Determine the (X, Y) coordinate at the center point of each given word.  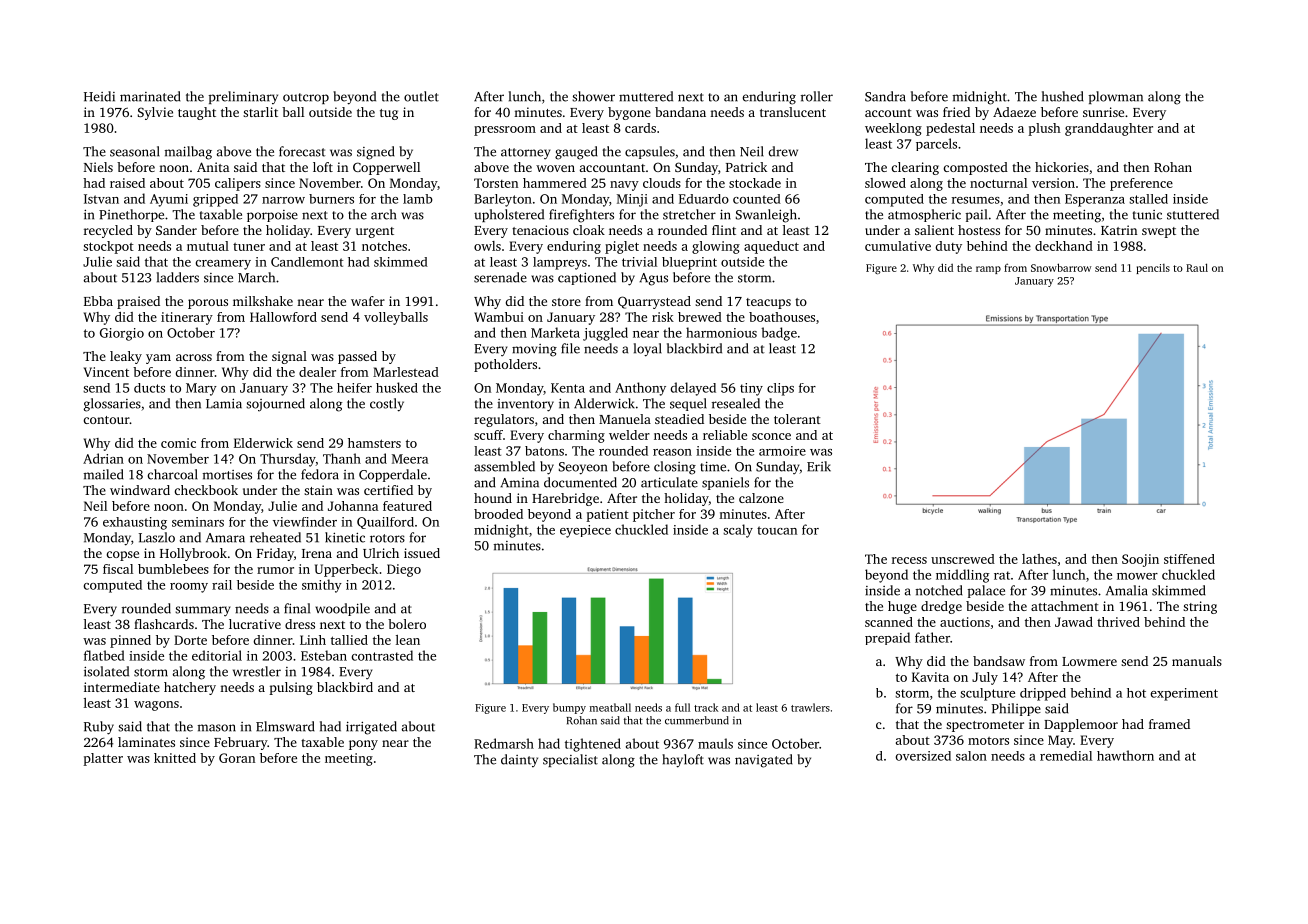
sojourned (275, 405)
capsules (650, 152)
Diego (404, 570)
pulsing (291, 688)
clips (780, 389)
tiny (751, 389)
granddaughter (1109, 129)
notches (384, 246)
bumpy (569, 708)
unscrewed (963, 559)
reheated (275, 537)
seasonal (135, 151)
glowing (716, 247)
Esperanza (1095, 200)
